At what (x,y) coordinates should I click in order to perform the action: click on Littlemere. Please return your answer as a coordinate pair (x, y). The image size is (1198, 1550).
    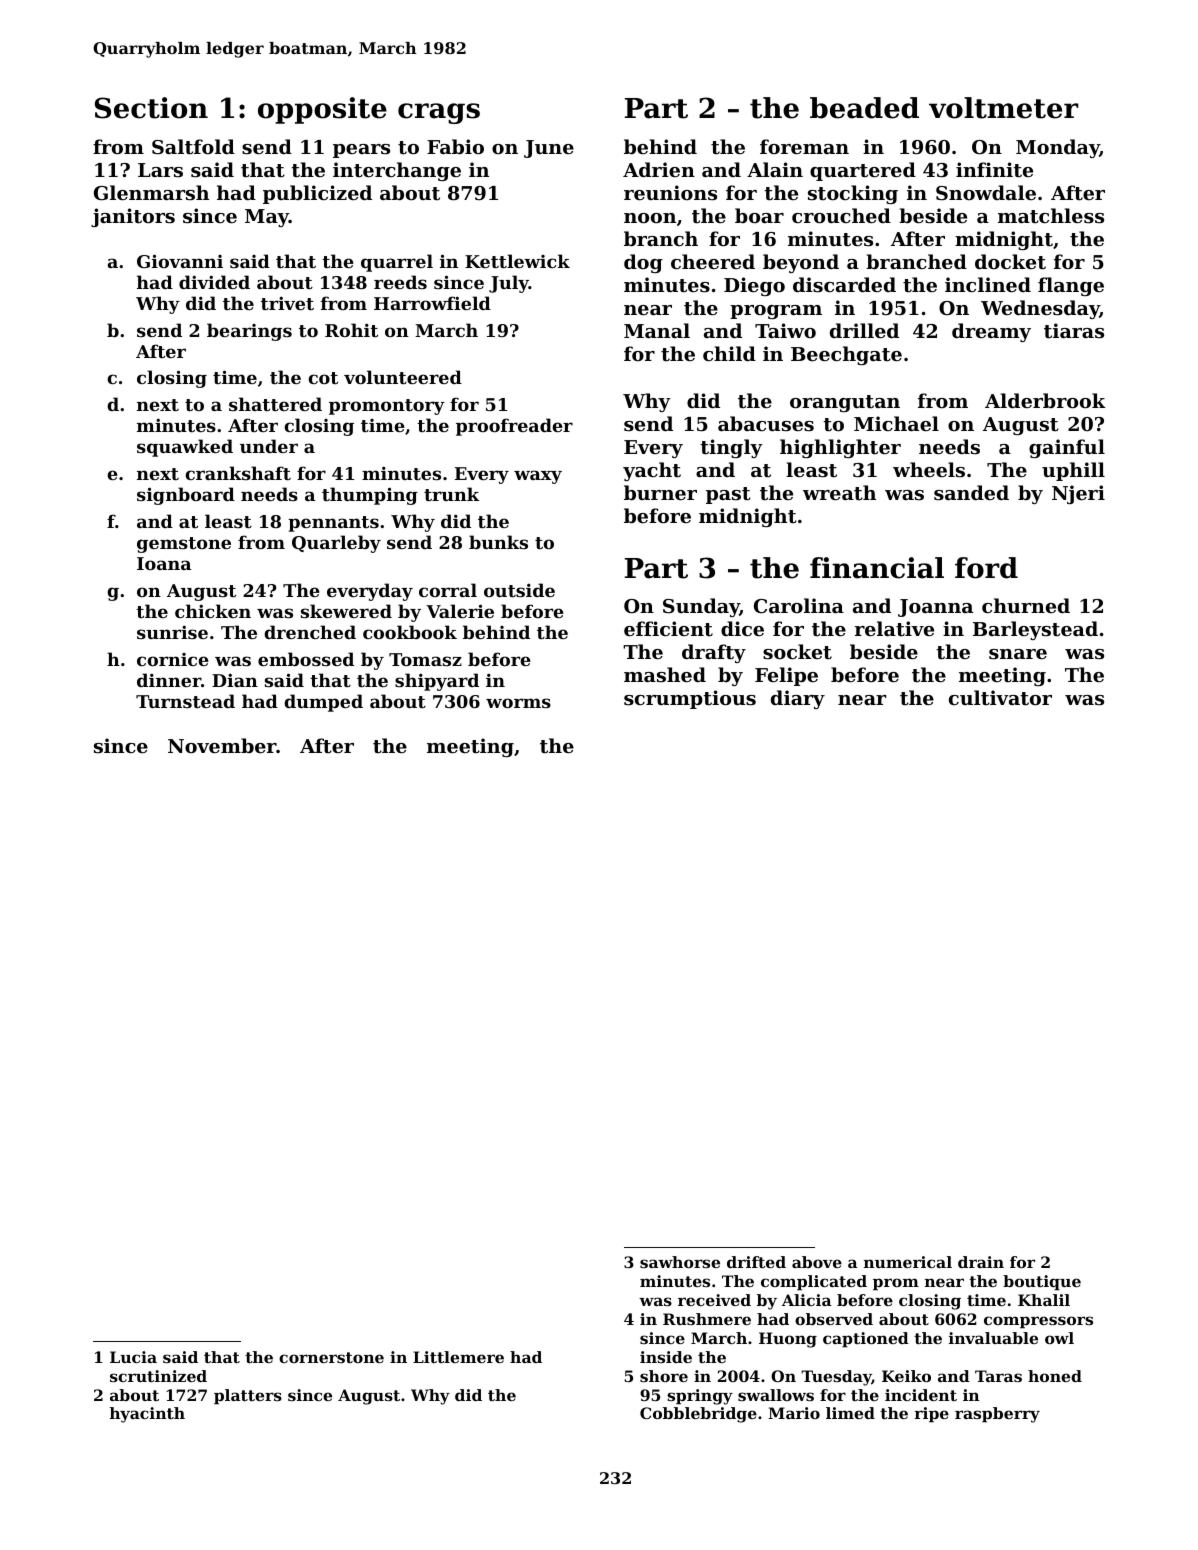
    Looking at the image, I should click on (458, 1357).
